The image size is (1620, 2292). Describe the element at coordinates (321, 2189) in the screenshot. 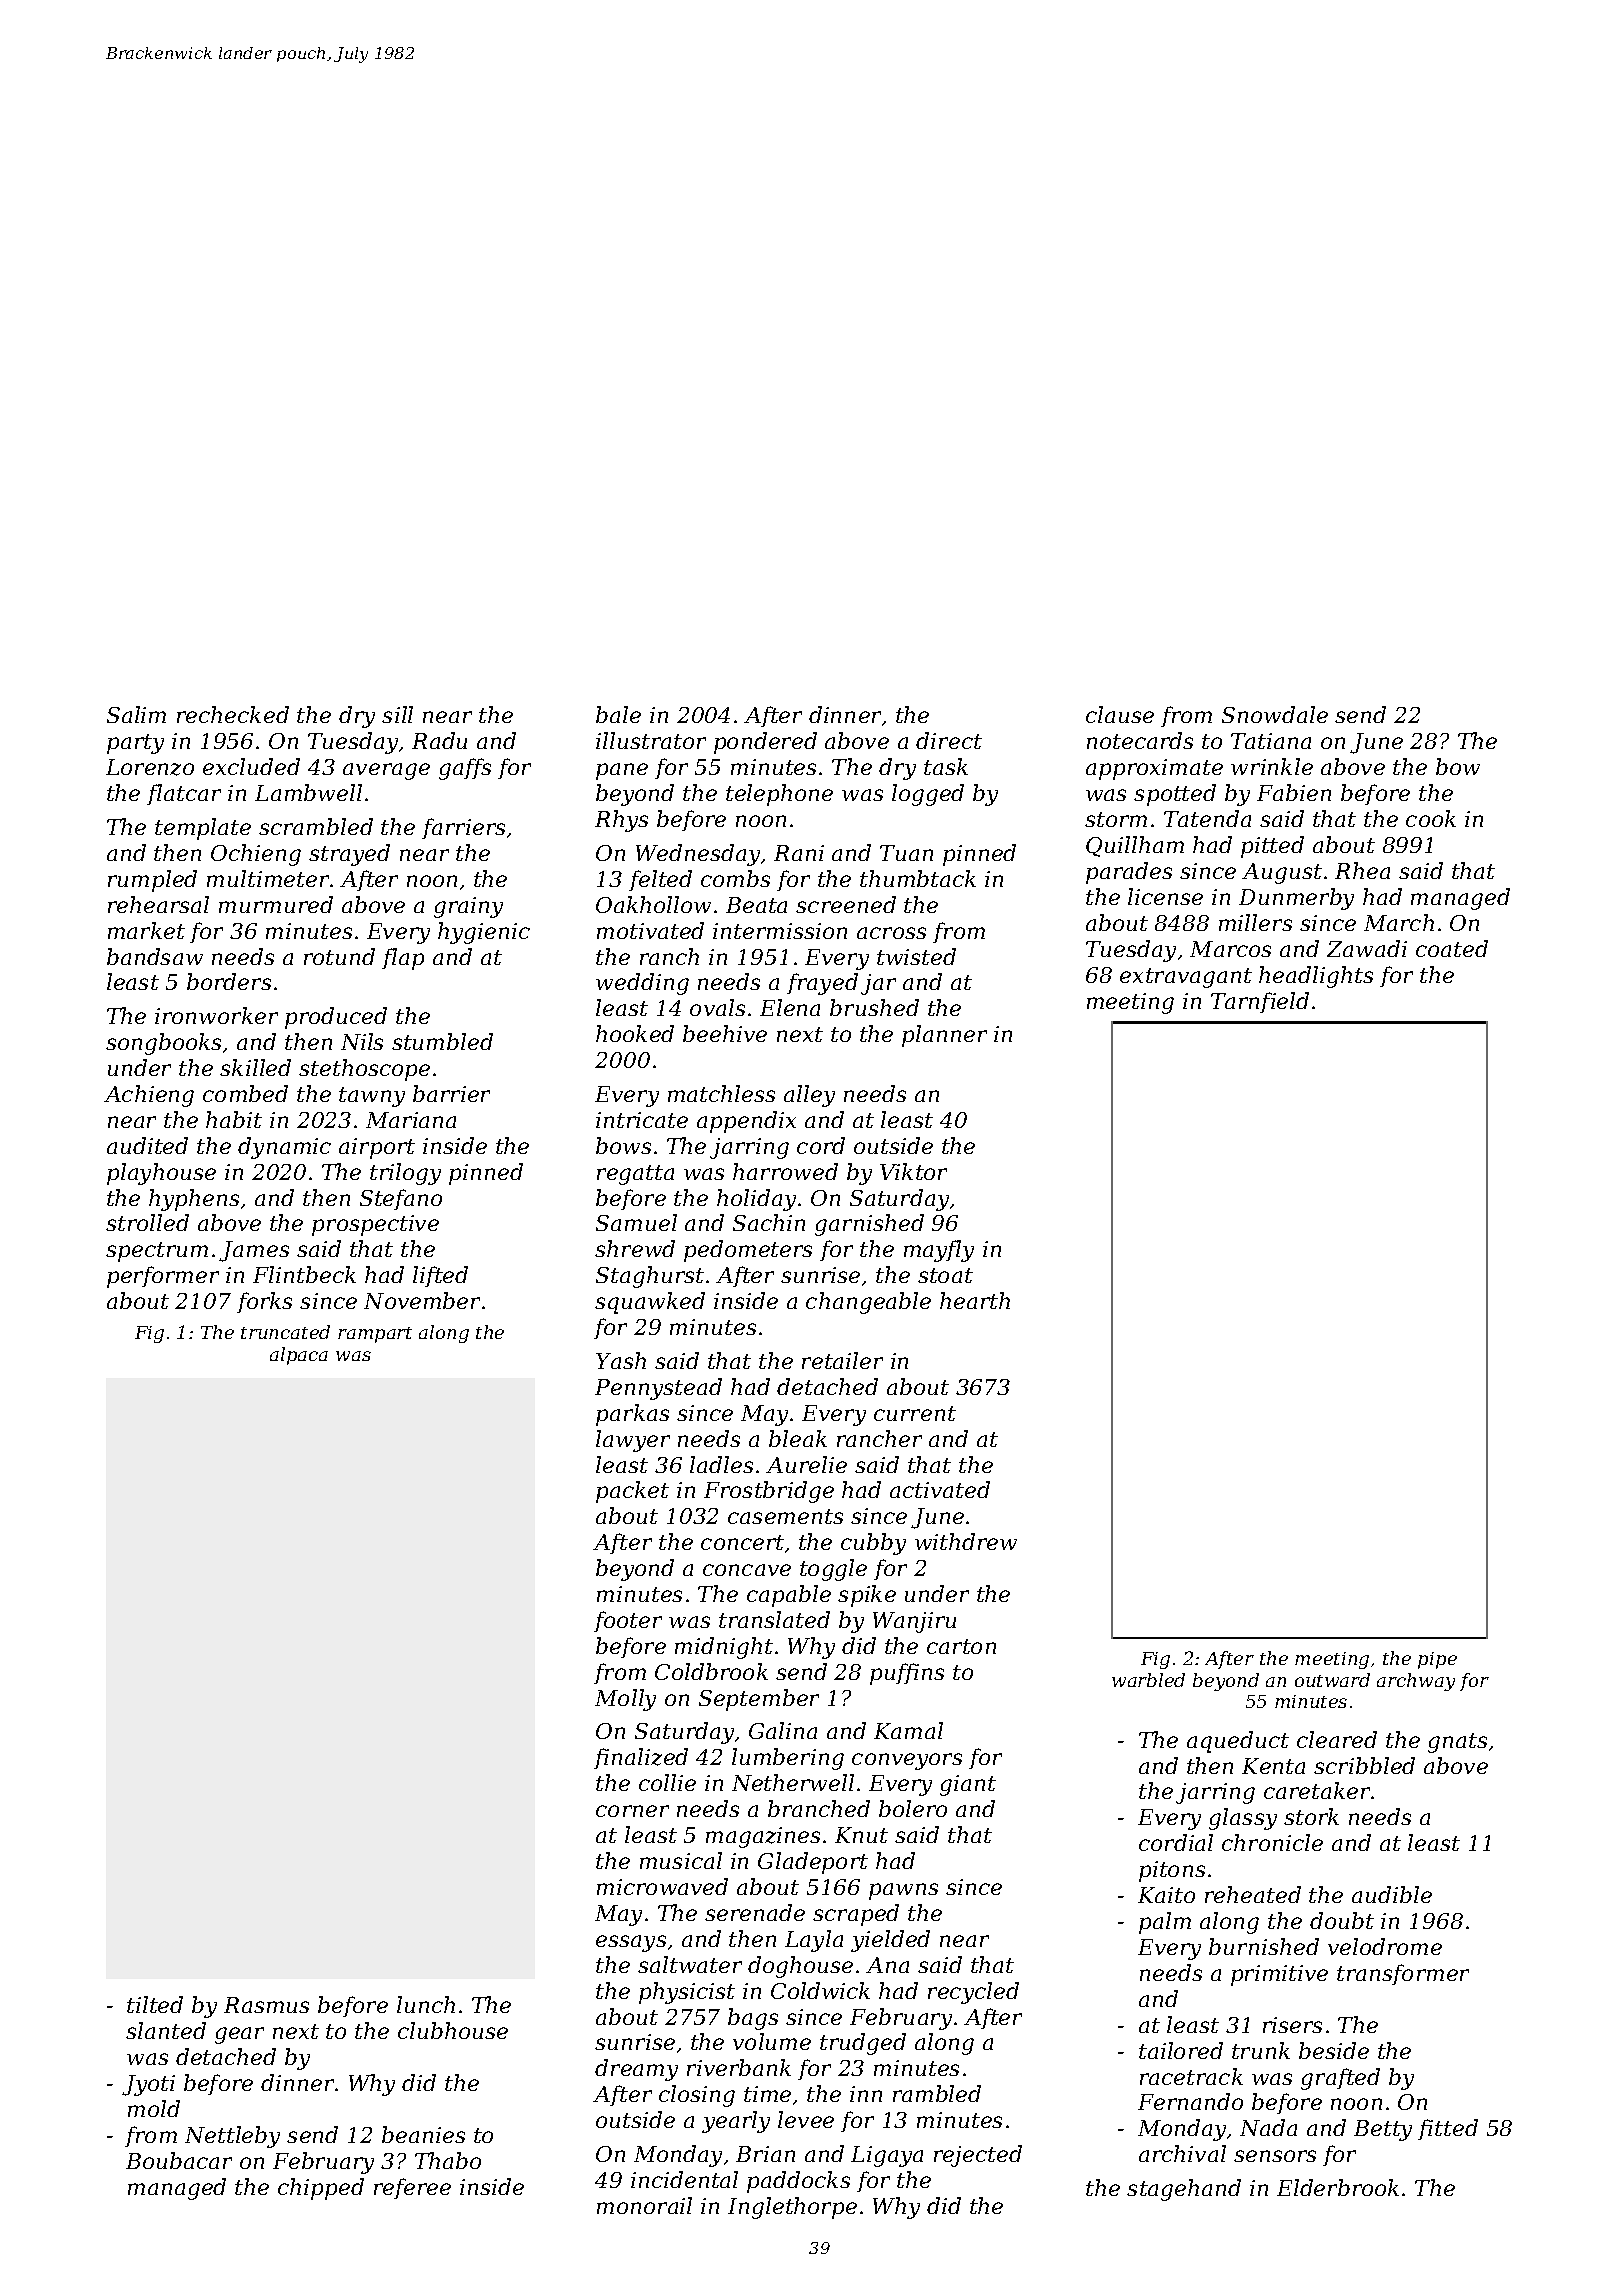

I see `chipped` at that location.
